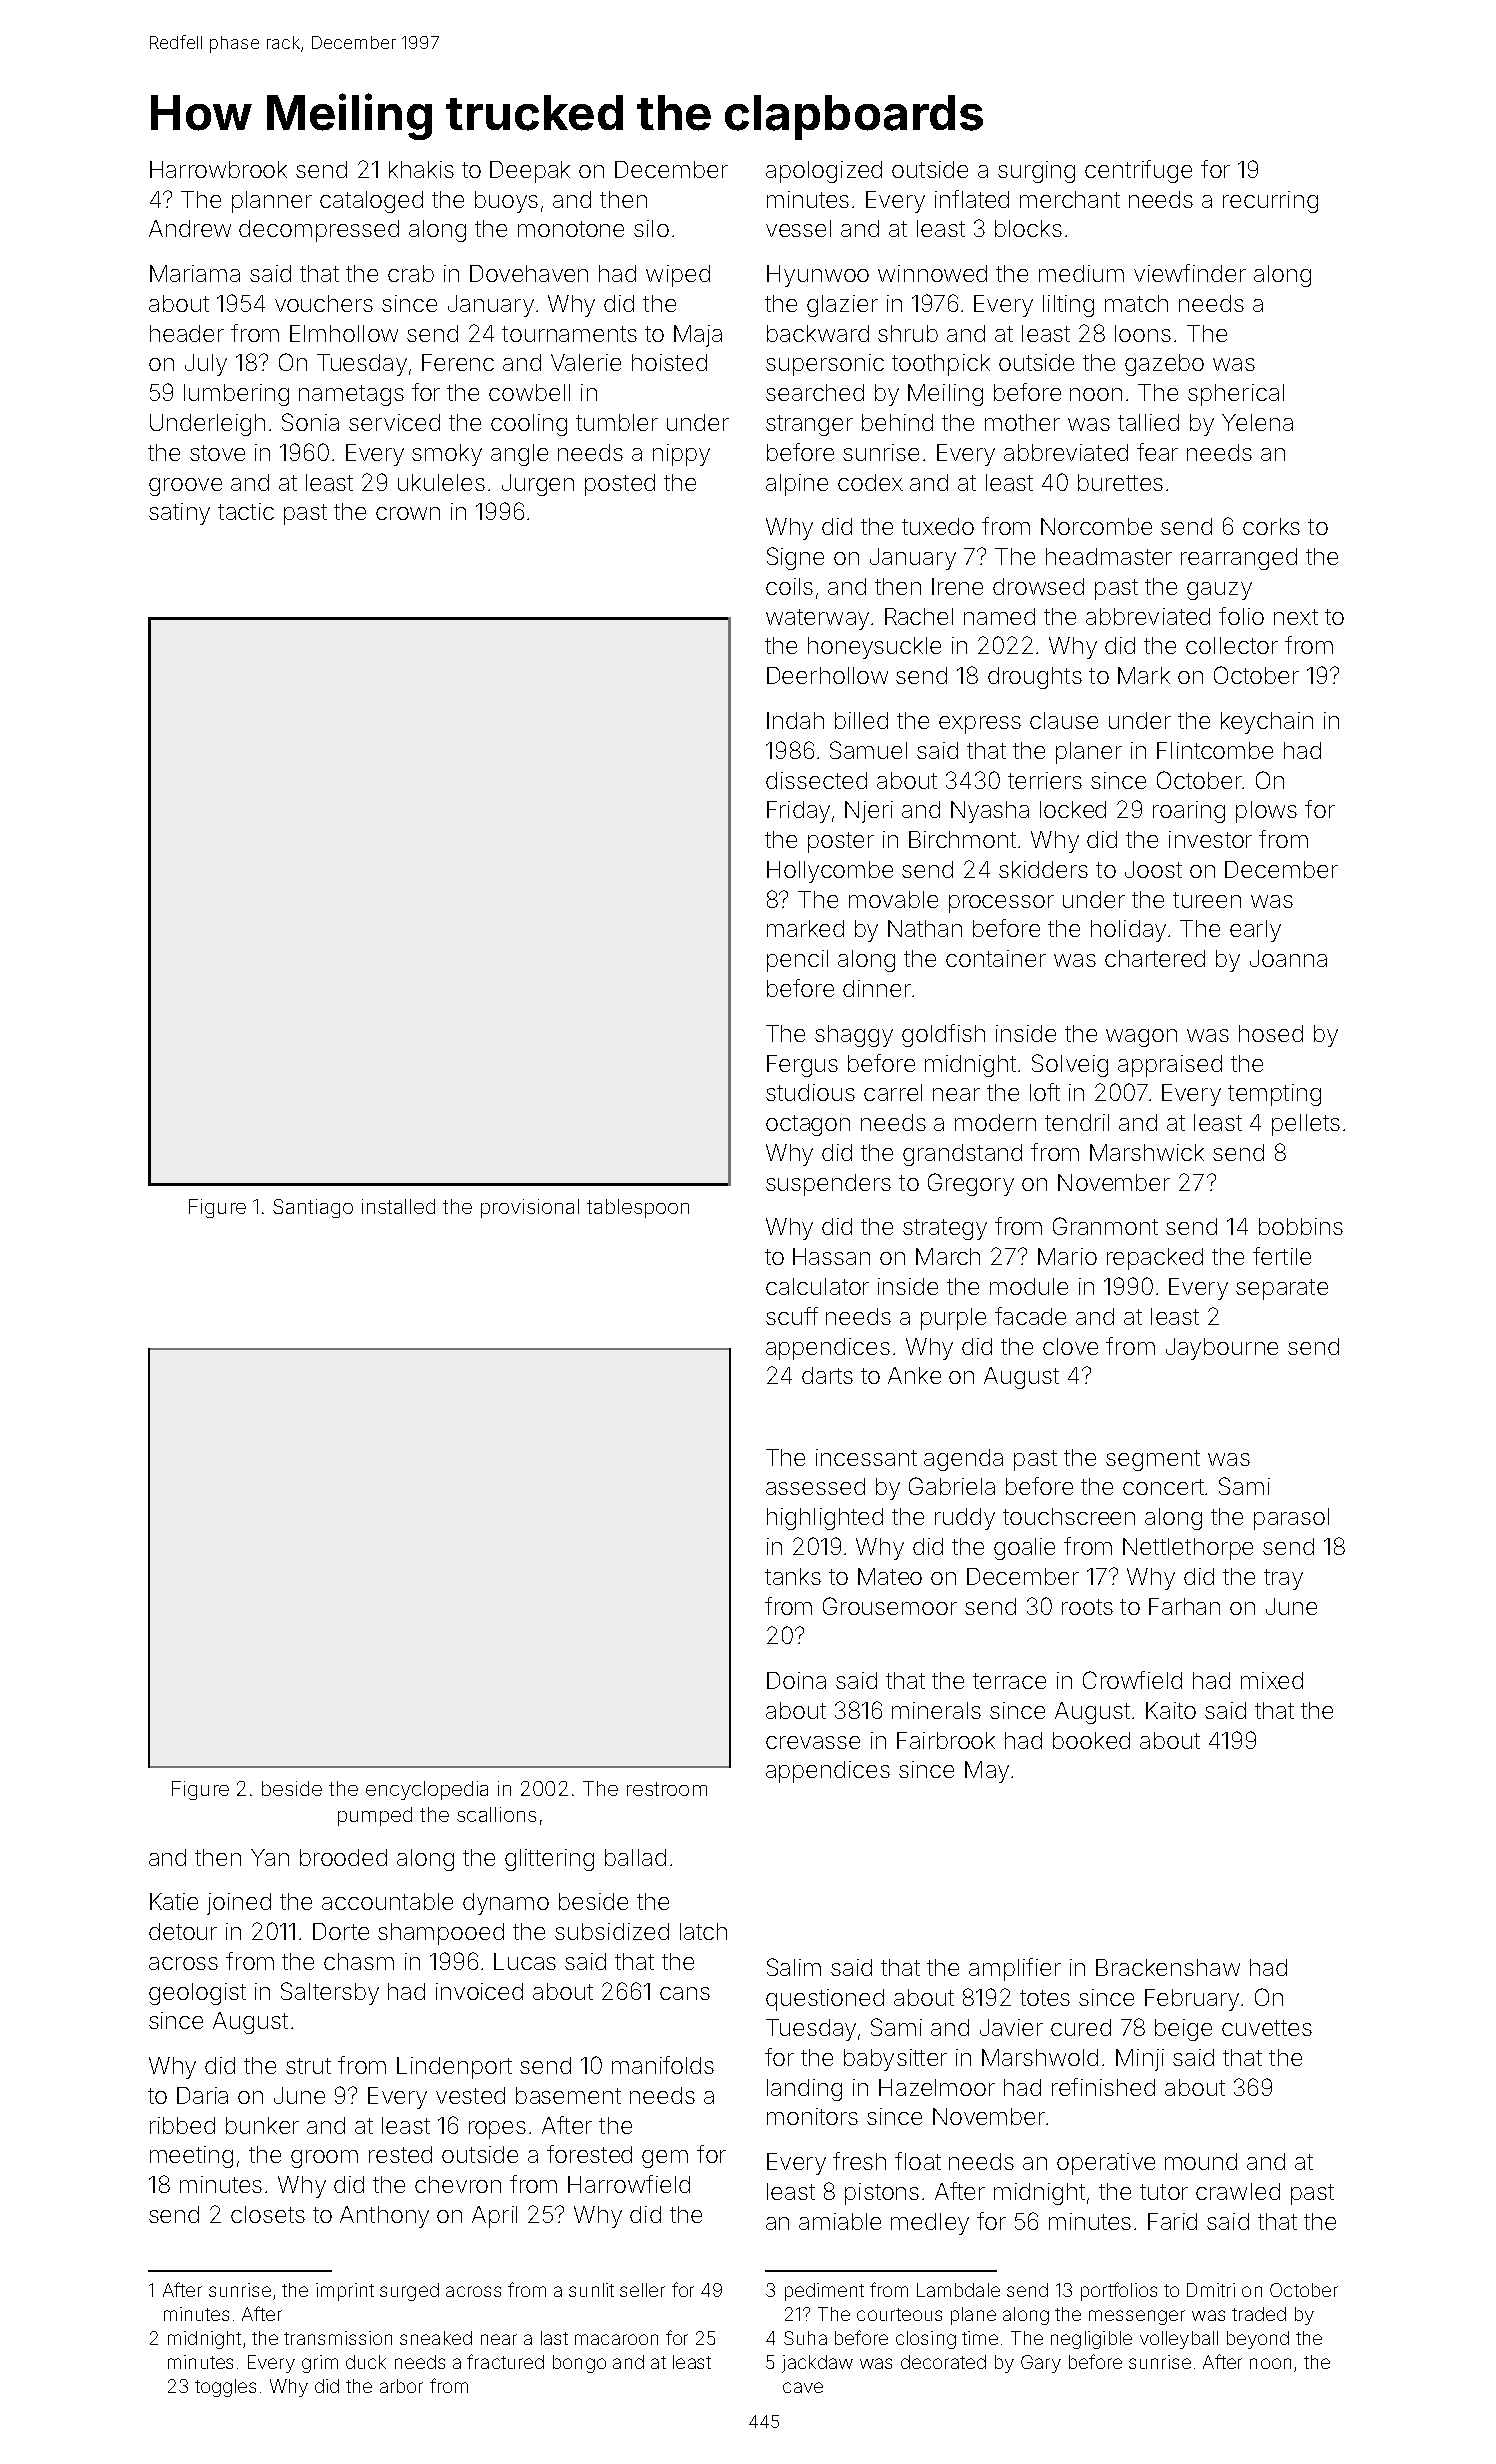 This screenshot has width=1496, height=2464. What do you see at coordinates (398, 1206) in the screenshot?
I see `installed` at bounding box center [398, 1206].
